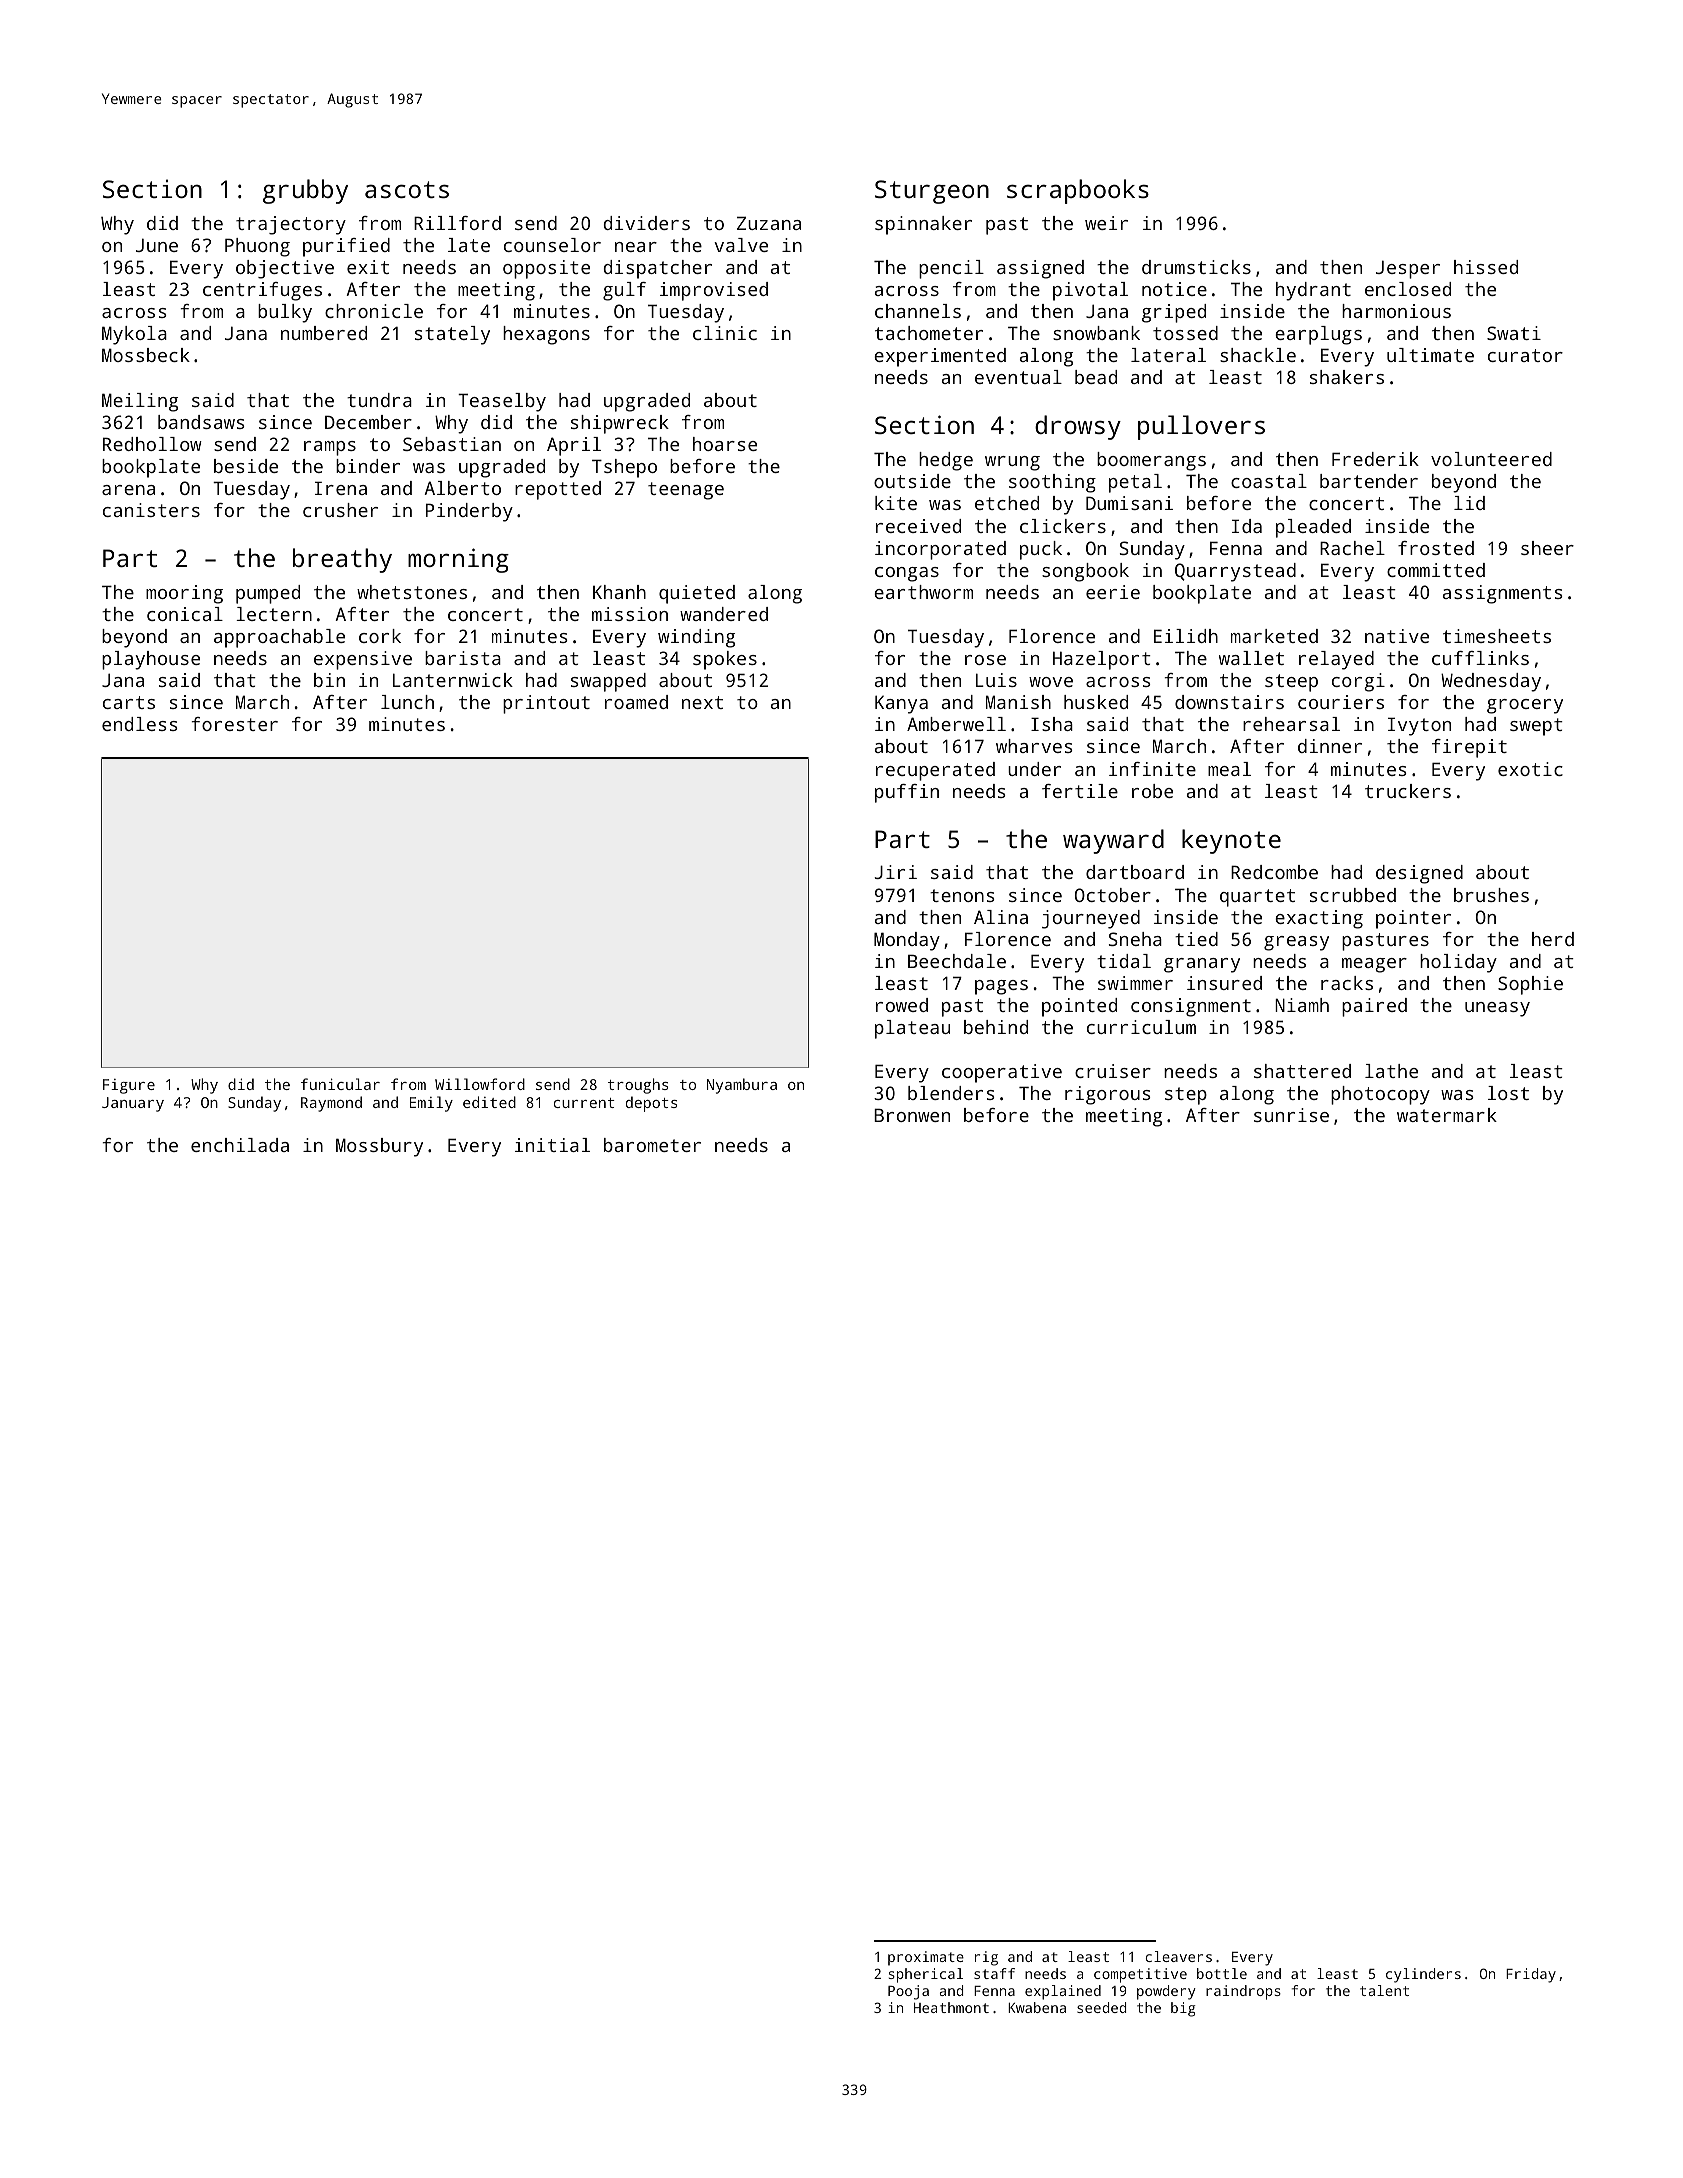 This page has height=2178, width=1683. What do you see at coordinates (912, 1115) in the page?
I see `Bronwen` at bounding box center [912, 1115].
